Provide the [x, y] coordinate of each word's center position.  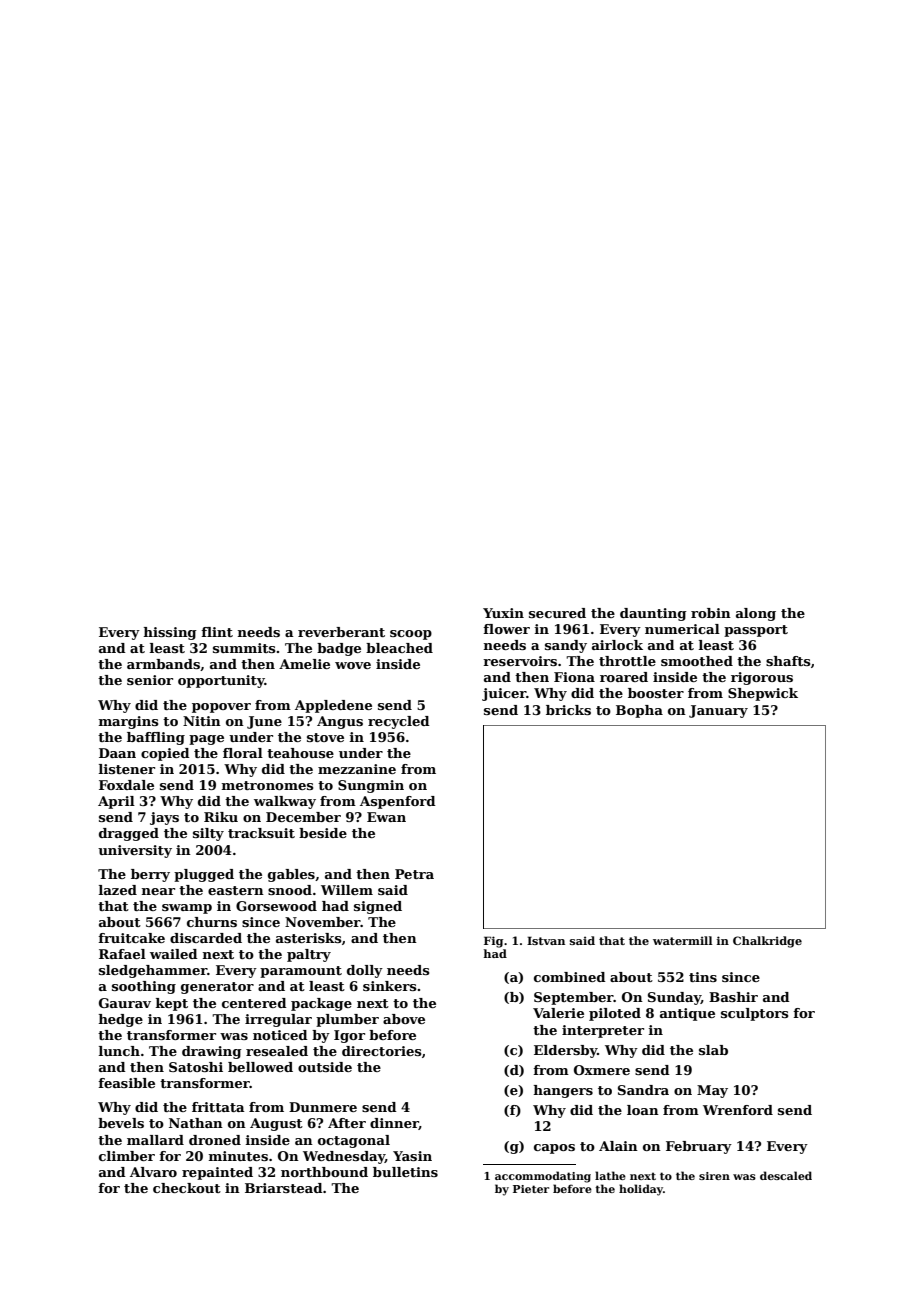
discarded [206, 938]
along [756, 614]
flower [506, 629]
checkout [187, 1188]
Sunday [674, 998]
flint [217, 632]
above [404, 1019]
